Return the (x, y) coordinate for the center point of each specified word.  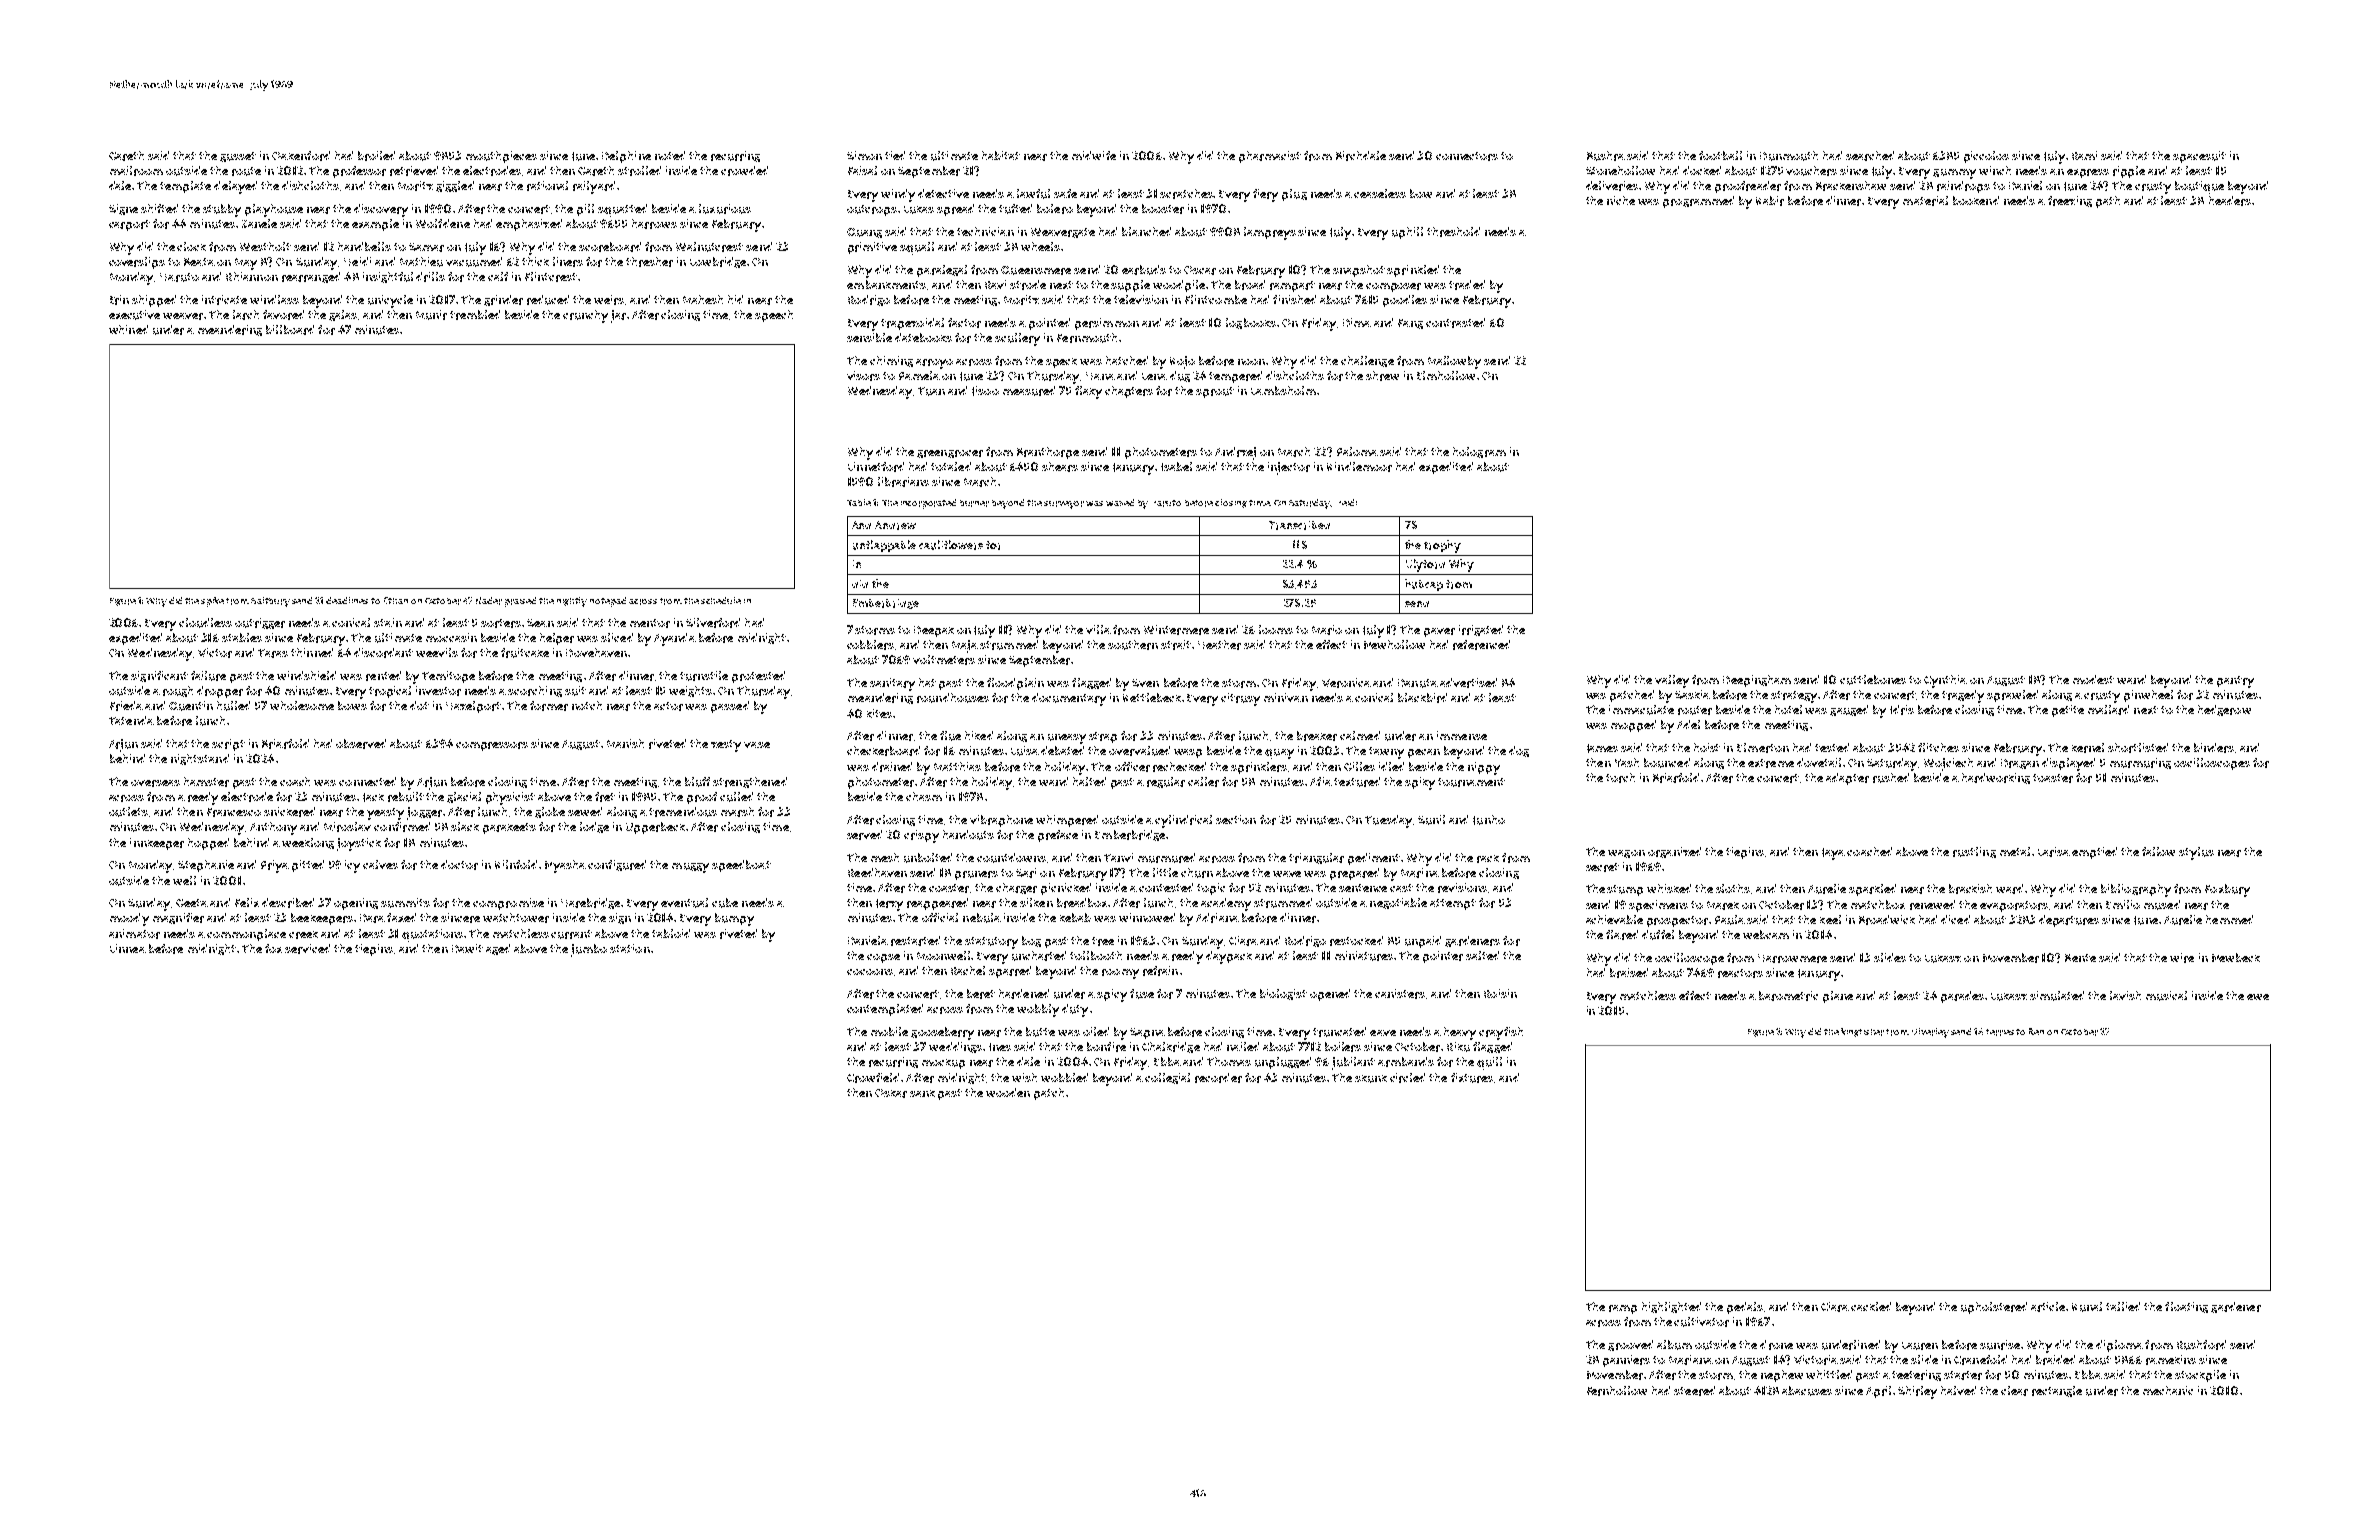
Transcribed (1299, 525)
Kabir (1770, 201)
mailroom (136, 171)
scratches (1187, 194)
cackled (1871, 1306)
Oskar (891, 1093)
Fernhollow (1617, 1391)
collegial (1167, 1078)
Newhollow (1394, 644)
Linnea (128, 948)
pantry (2235, 682)
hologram (1479, 452)
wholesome (302, 705)
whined (128, 329)
